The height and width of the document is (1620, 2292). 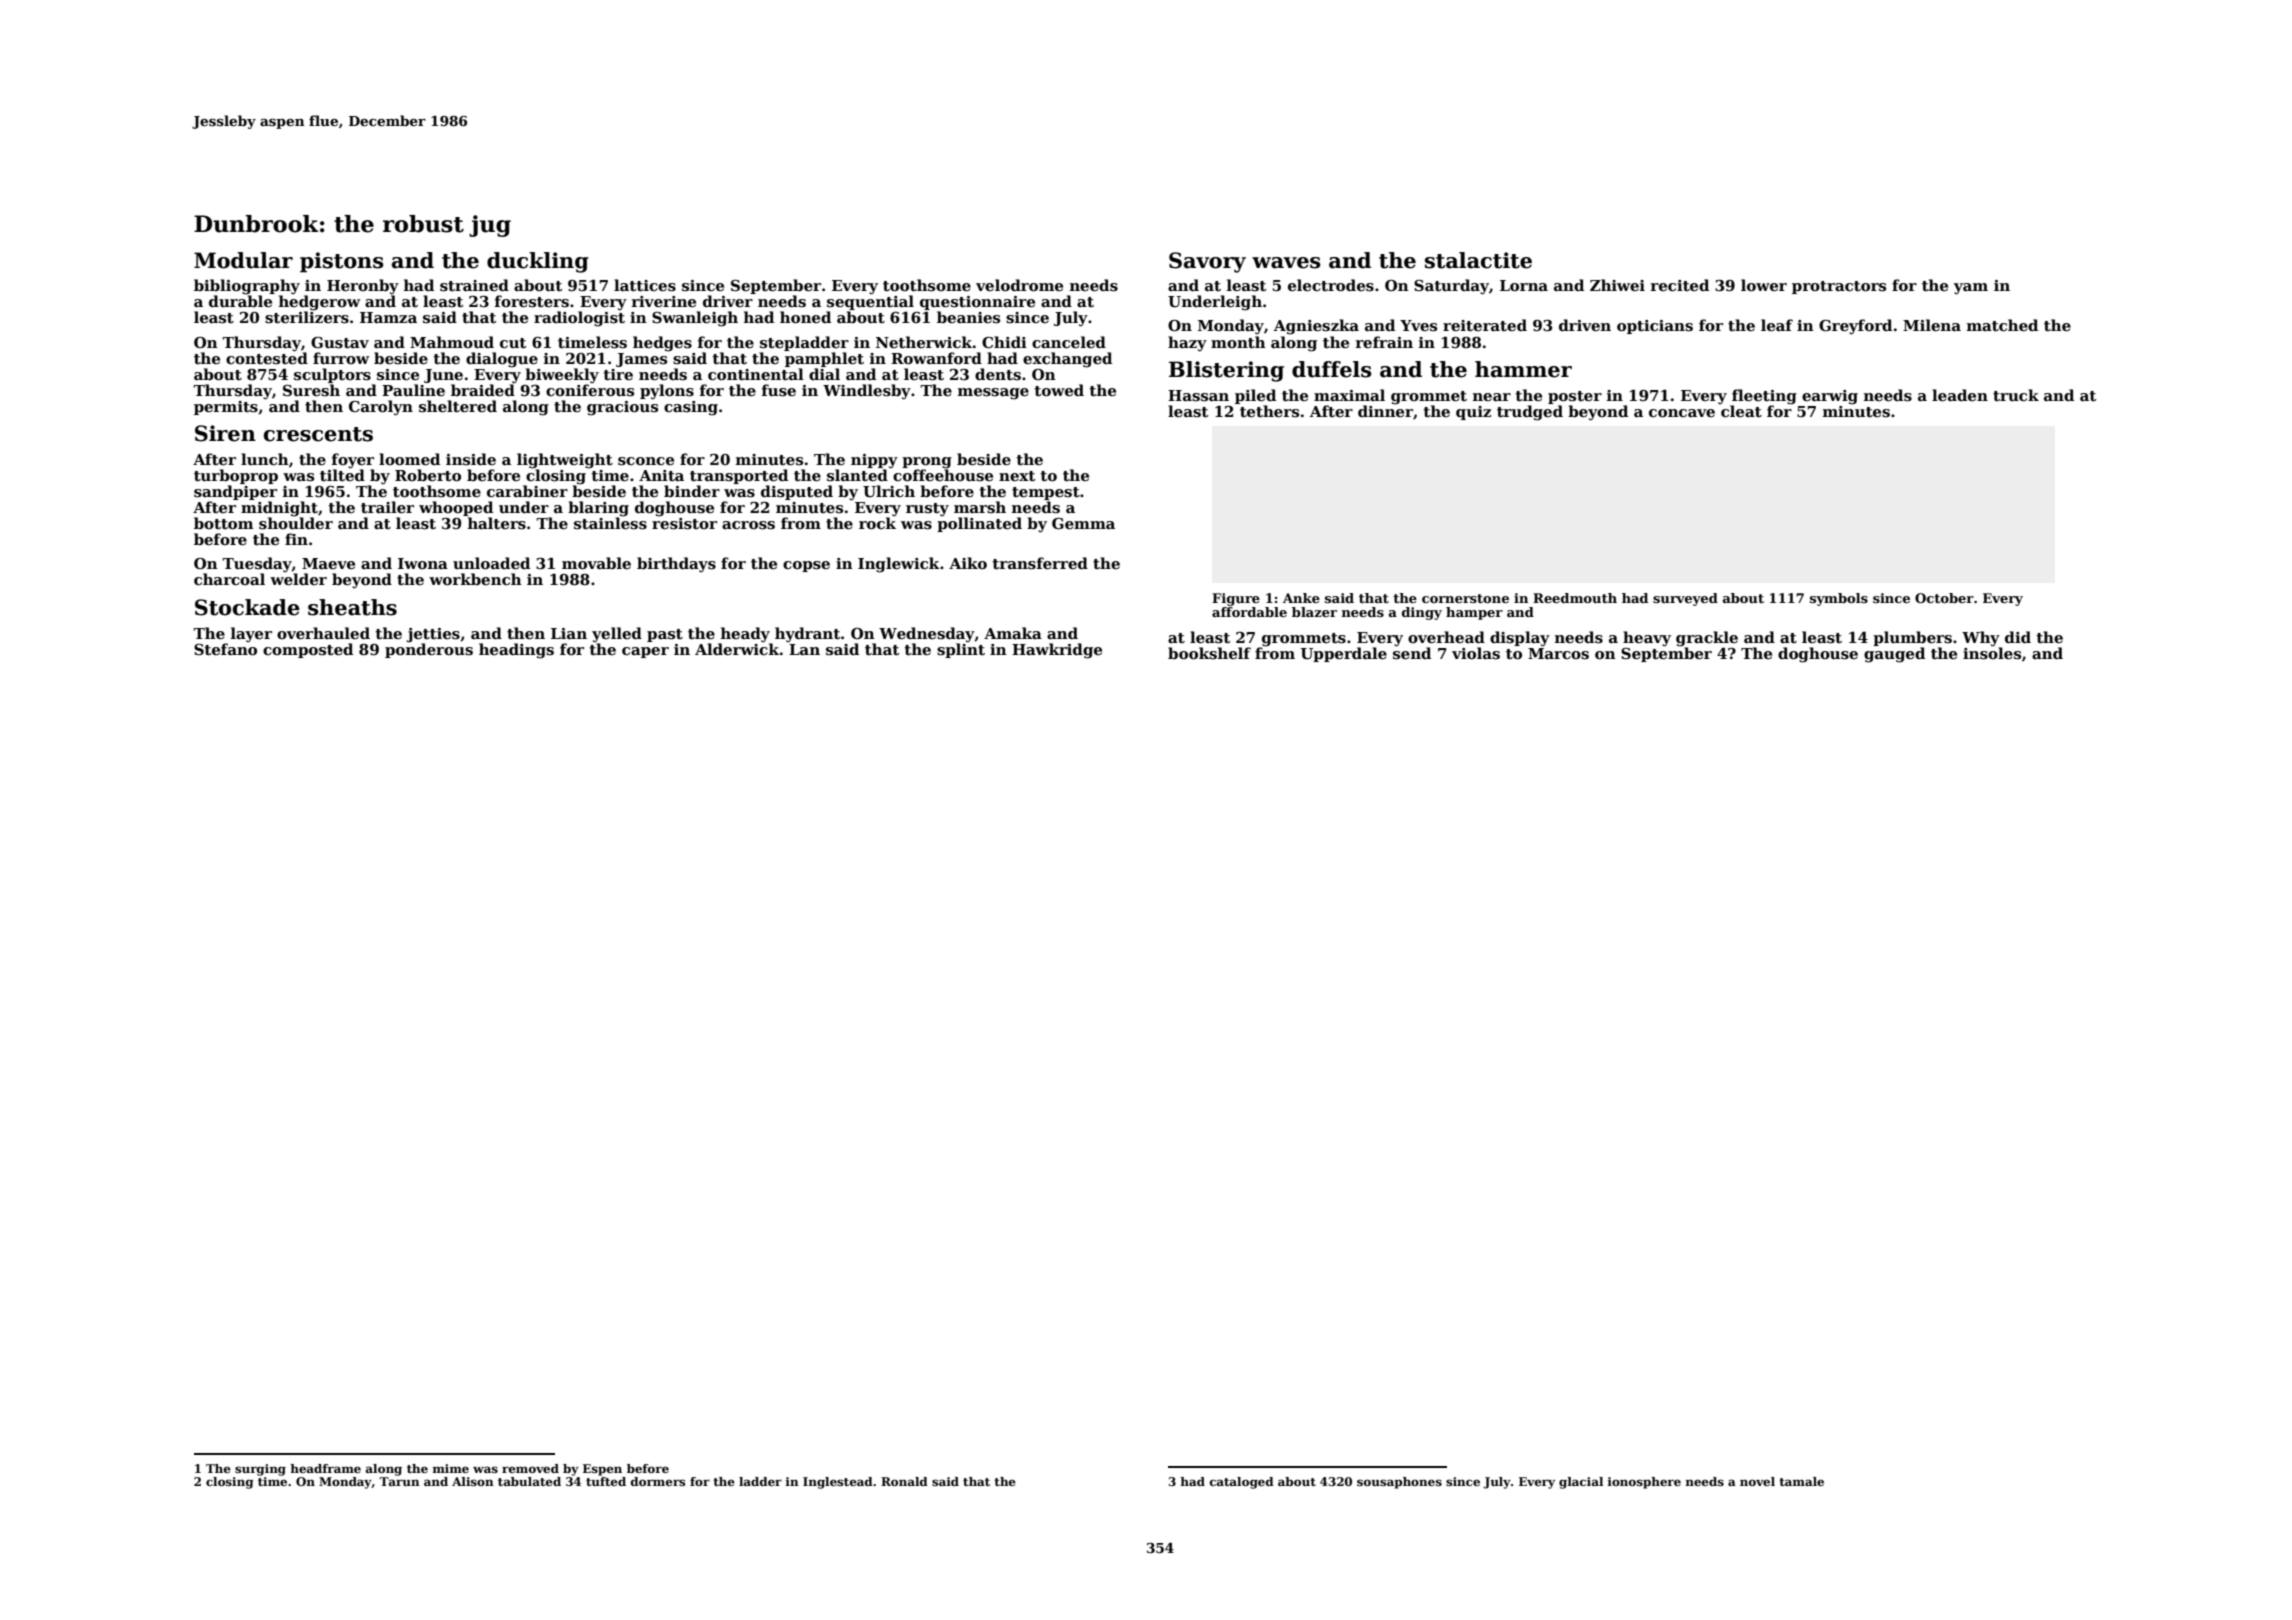 I want to click on gauged, so click(x=1894, y=655).
